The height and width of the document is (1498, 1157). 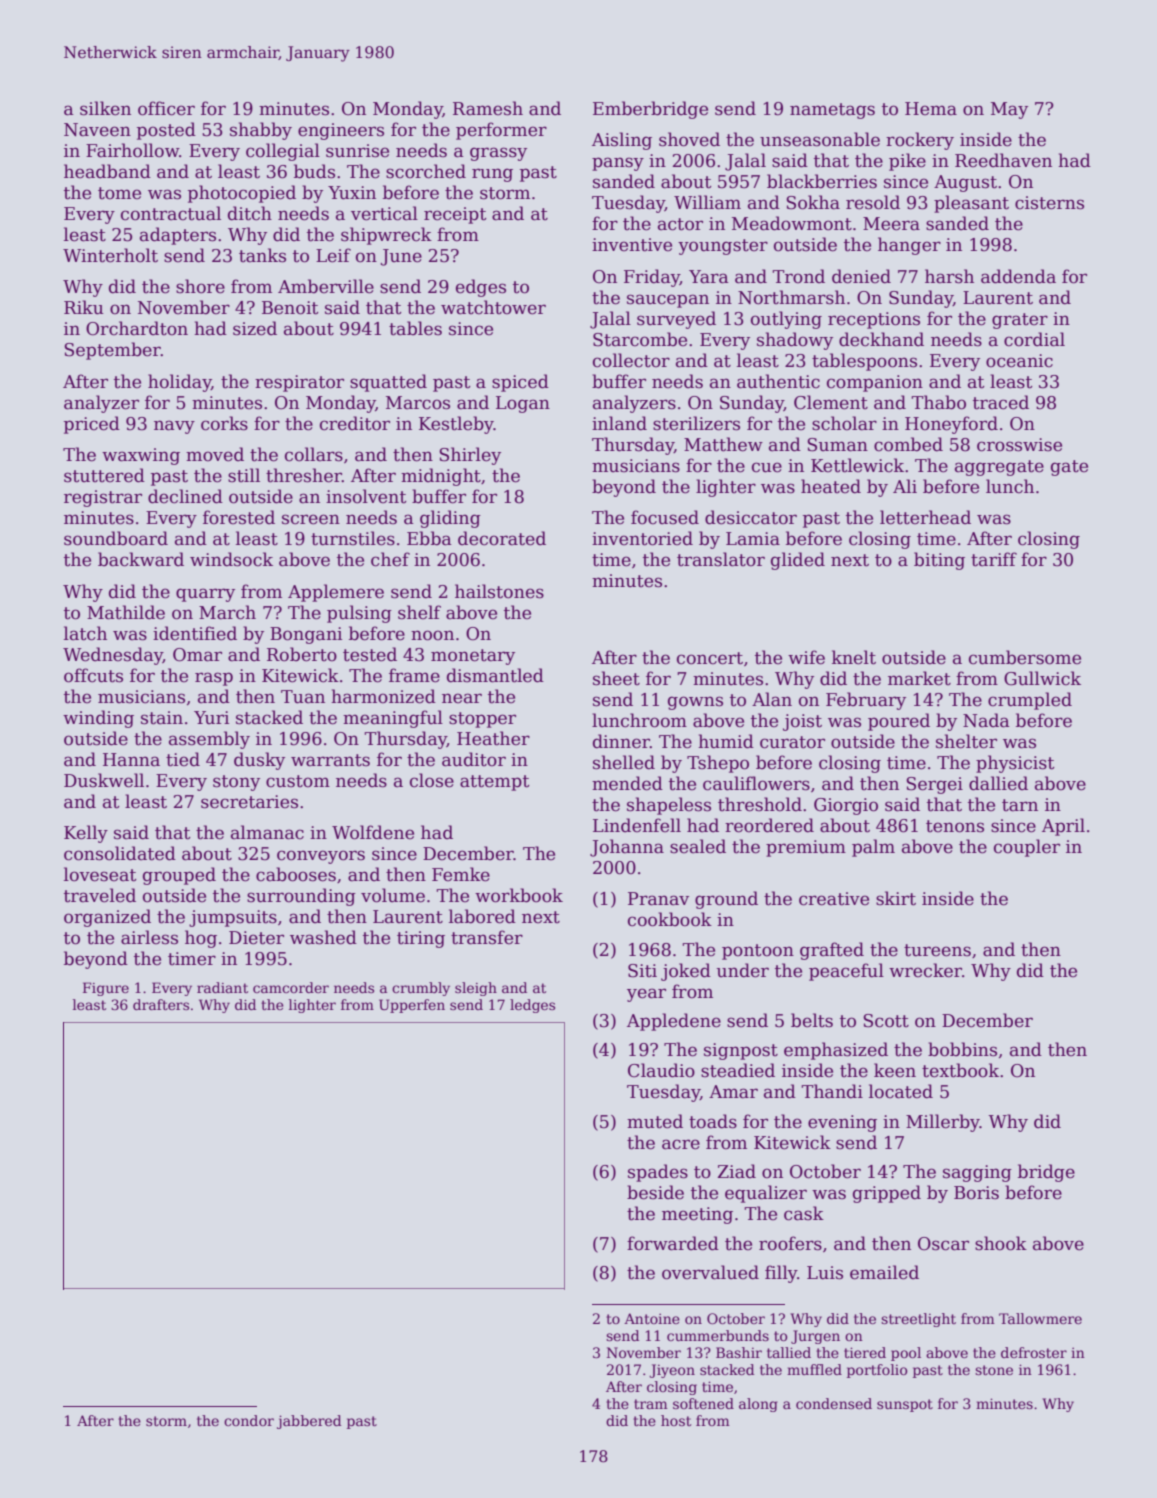 I want to click on tarn, so click(x=1020, y=805).
